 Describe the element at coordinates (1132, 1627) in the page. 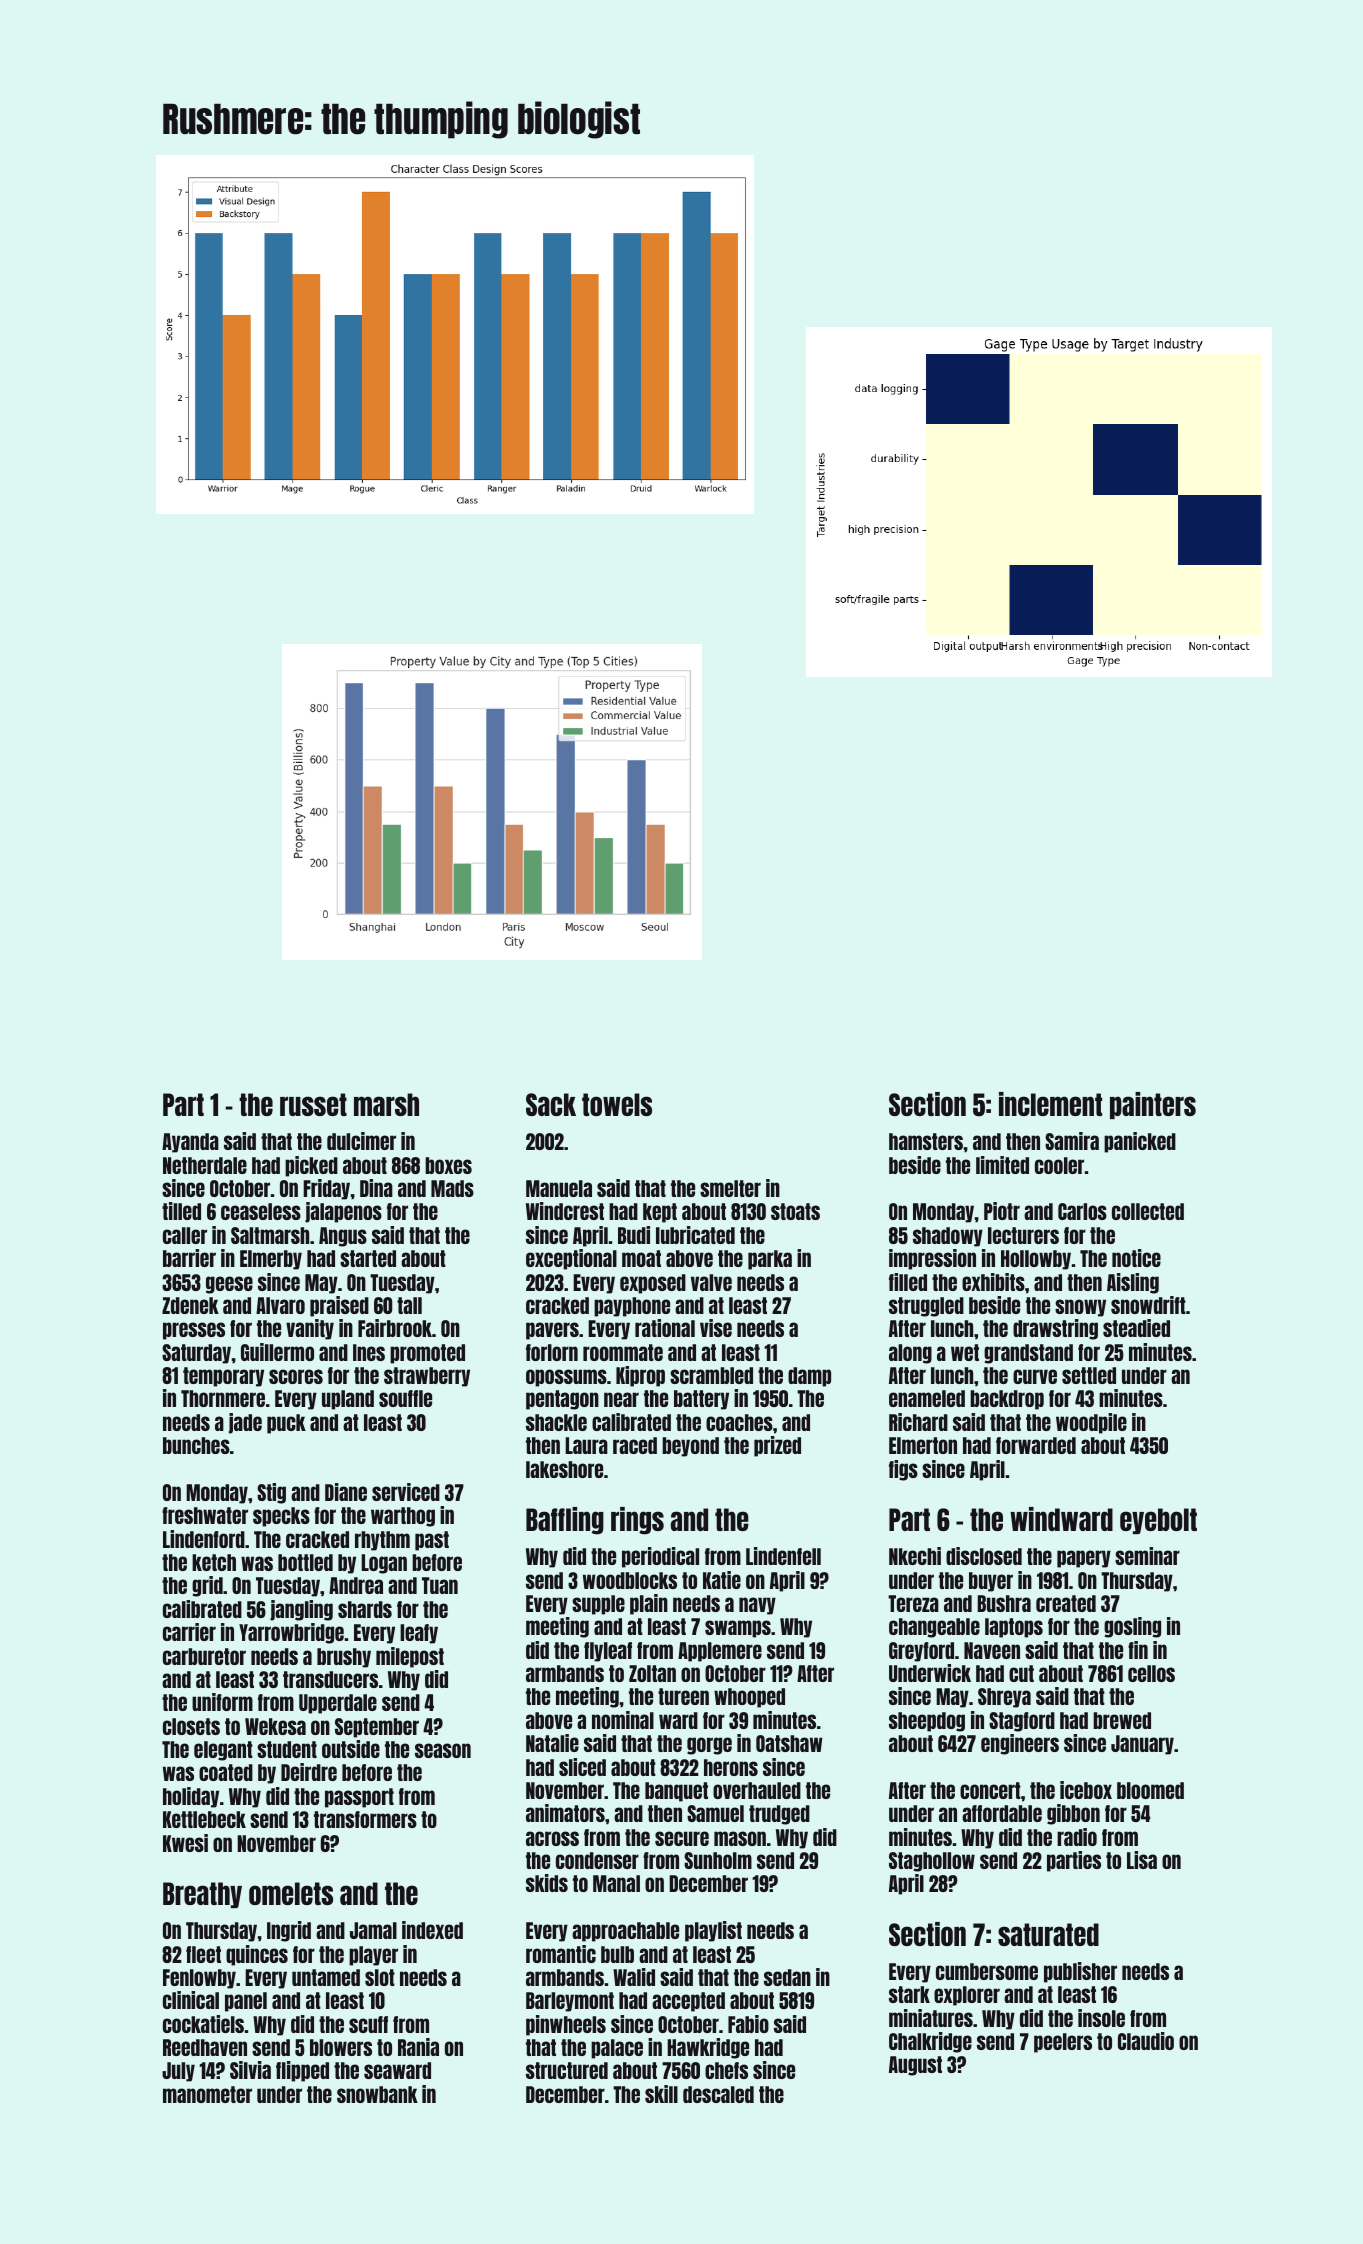

I see `gosling` at that location.
